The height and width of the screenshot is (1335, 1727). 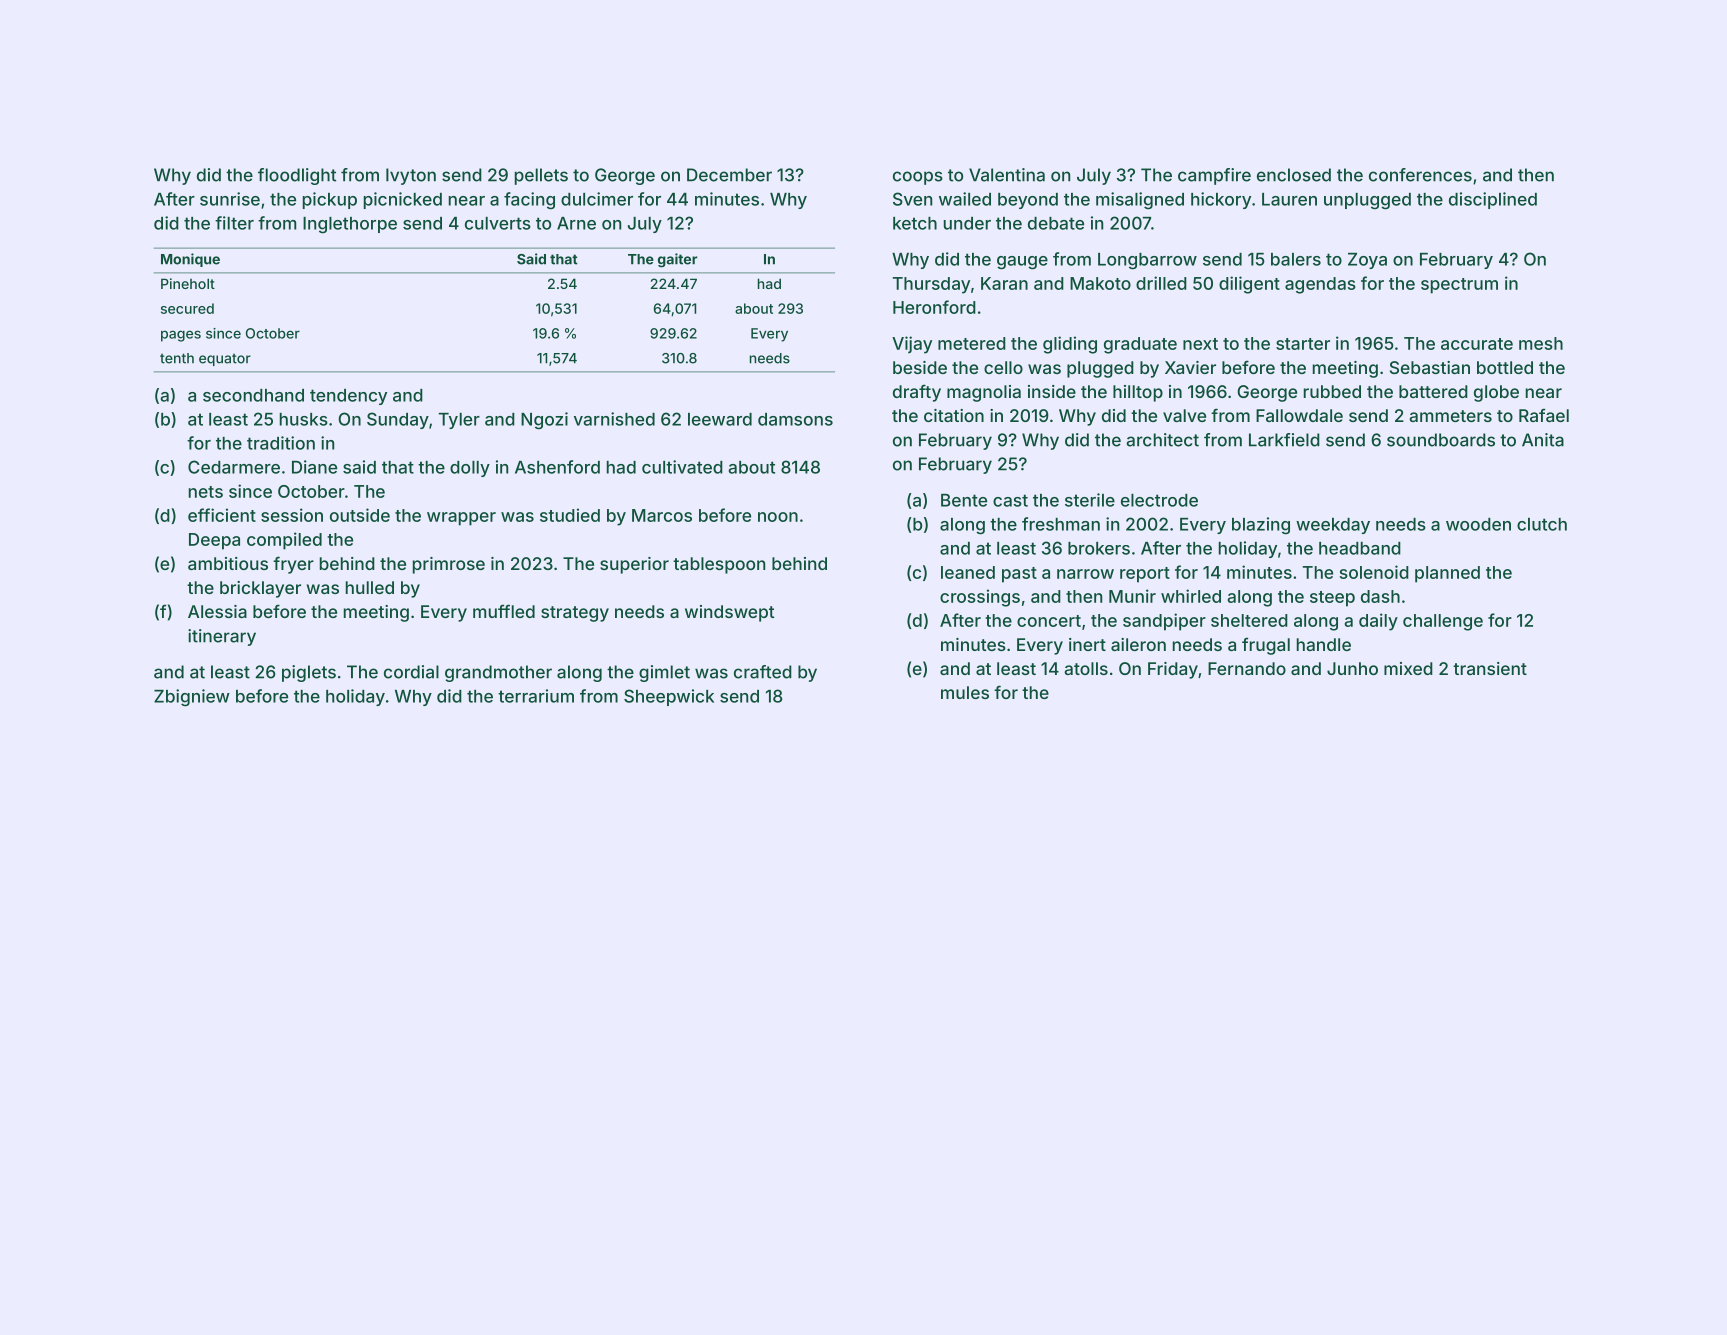 What do you see at coordinates (461, 519) in the screenshot?
I see `wrapper` at bounding box center [461, 519].
